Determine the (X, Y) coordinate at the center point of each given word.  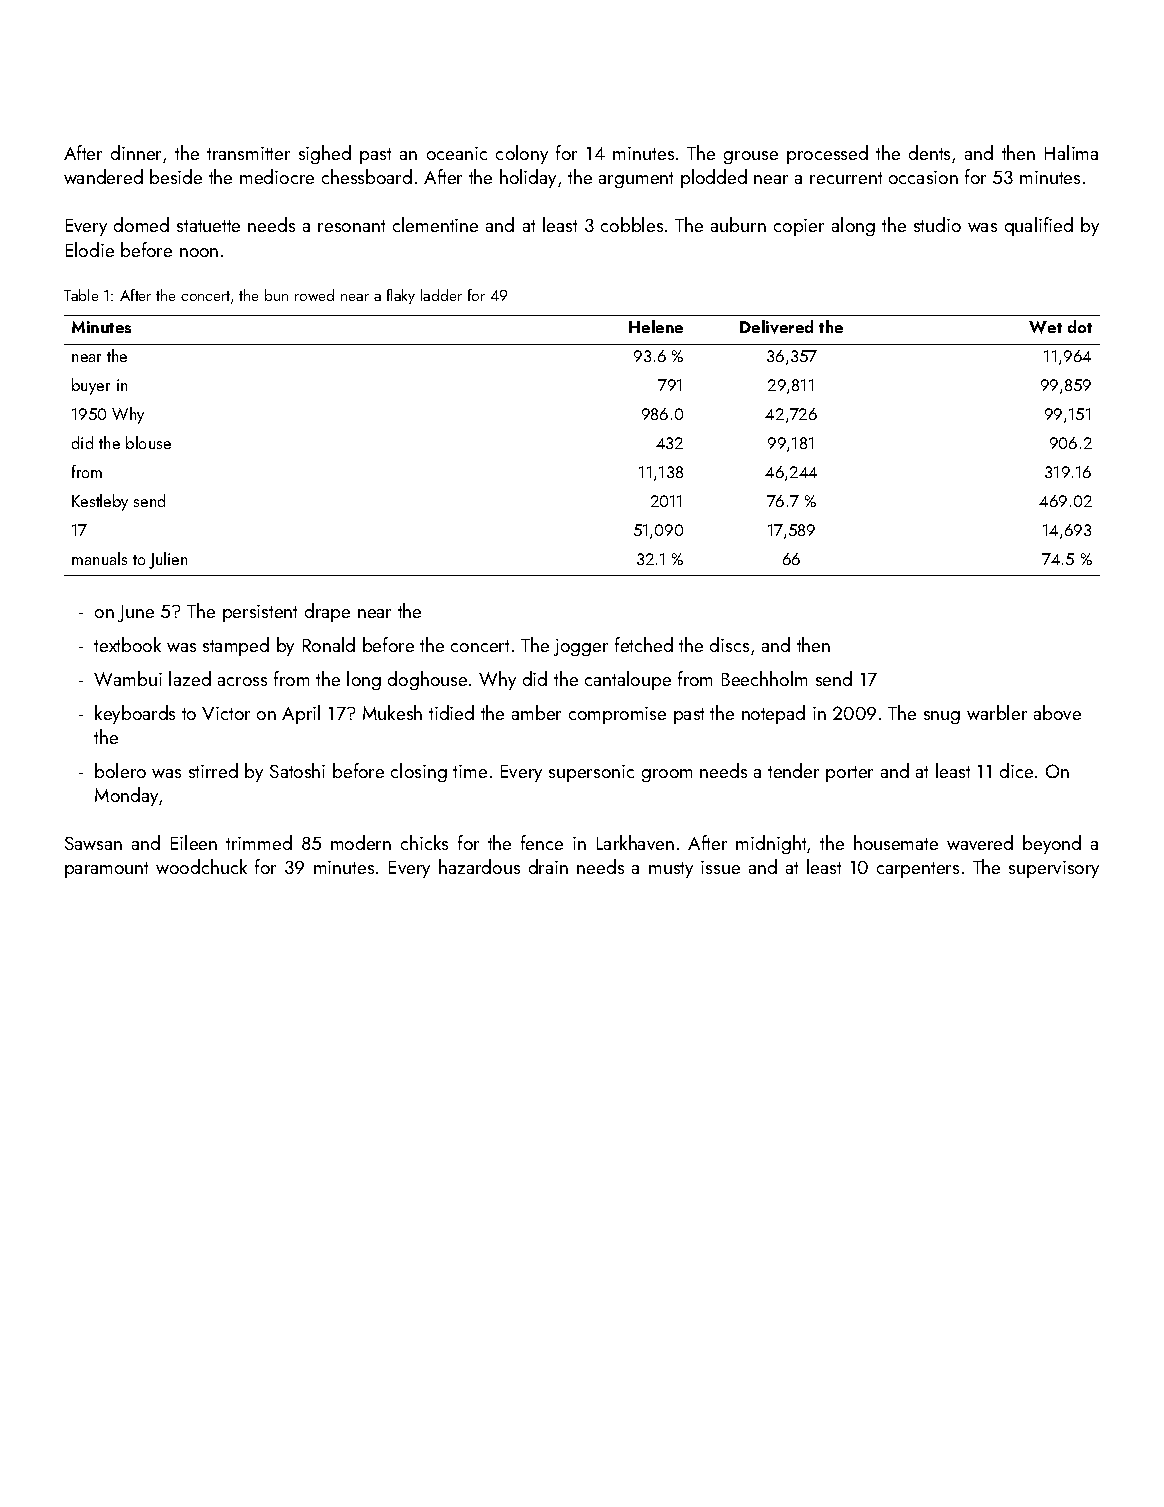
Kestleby (100, 502)
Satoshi (297, 770)
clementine (435, 224)
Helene (656, 326)
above (1057, 712)
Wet (1045, 327)
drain (548, 866)
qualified (1039, 226)
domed (141, 224)
